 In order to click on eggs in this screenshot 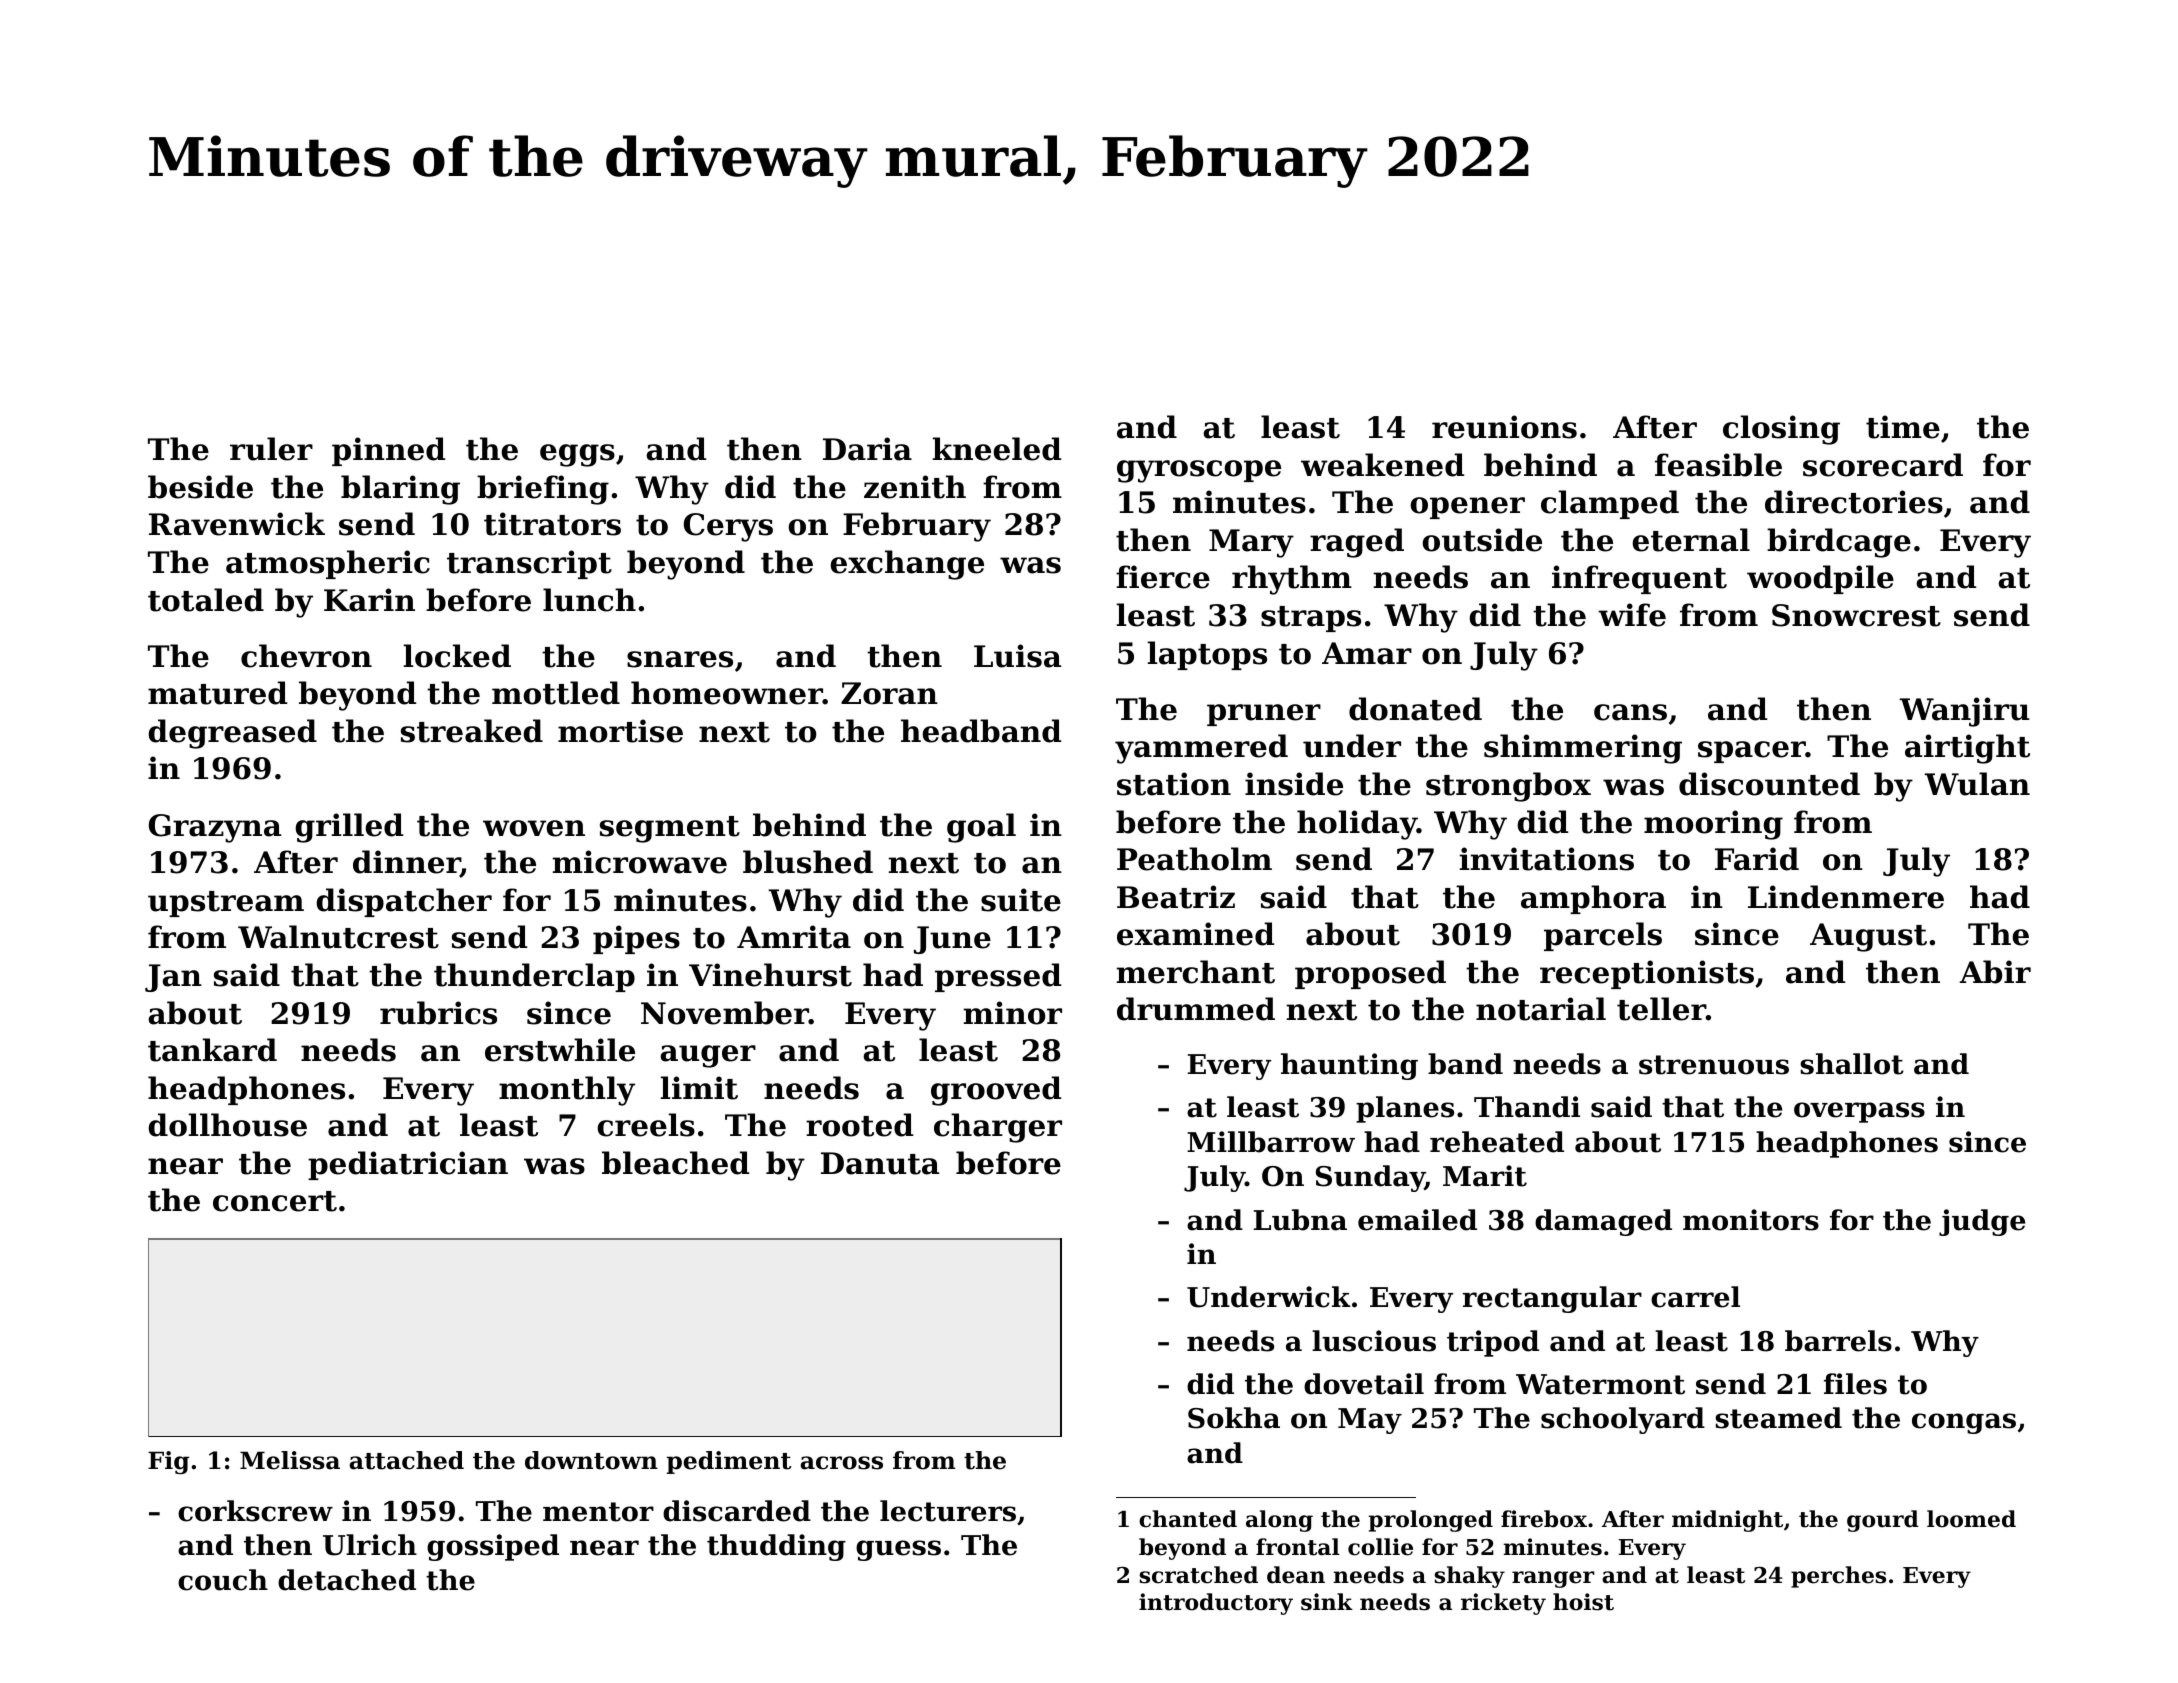, I will do `click(577, 455)`.
